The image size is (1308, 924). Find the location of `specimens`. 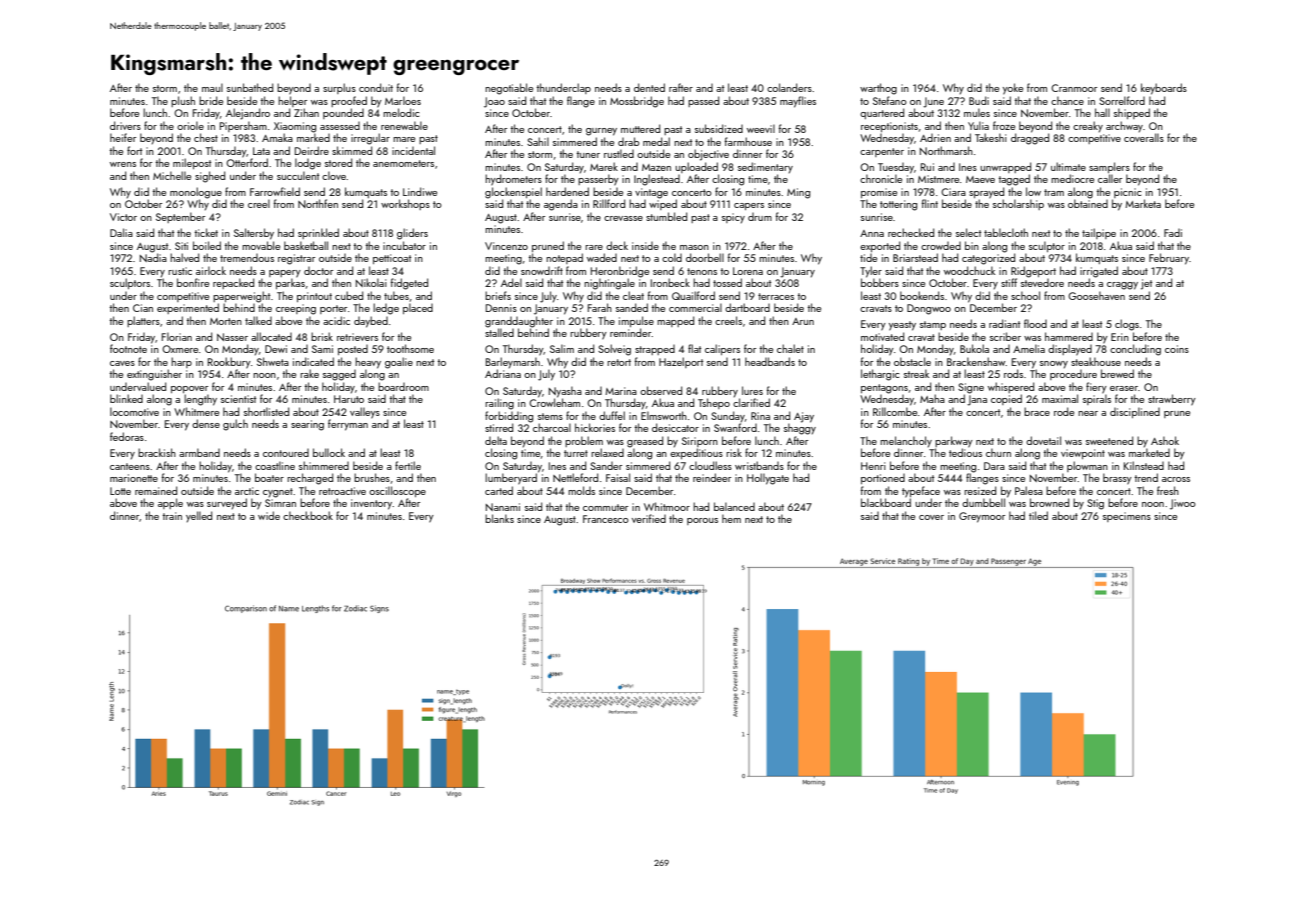

specimens is located at coordinates (1127, 517).
